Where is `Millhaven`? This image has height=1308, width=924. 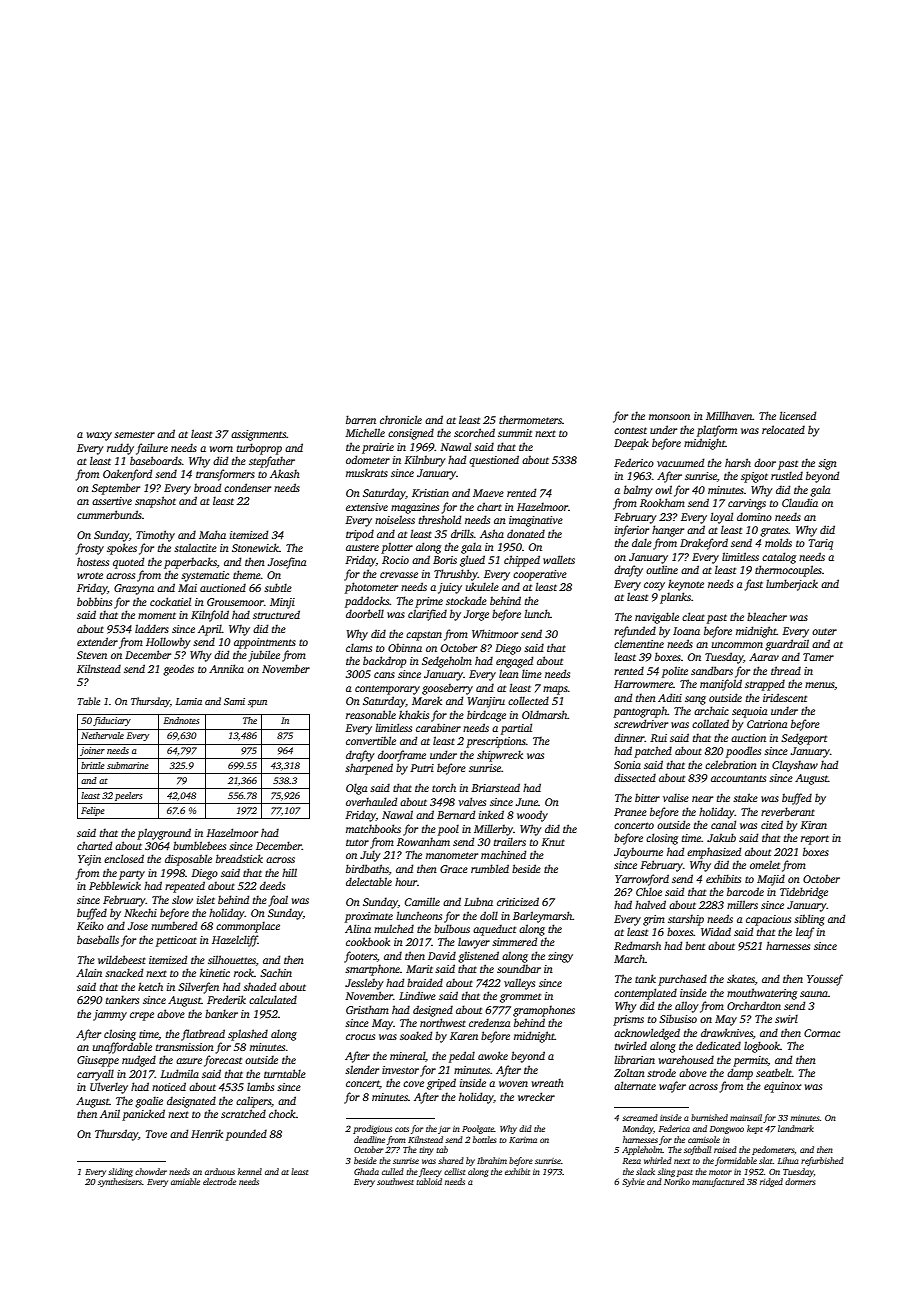
Millhaven is located at coordinates (729, 415).
